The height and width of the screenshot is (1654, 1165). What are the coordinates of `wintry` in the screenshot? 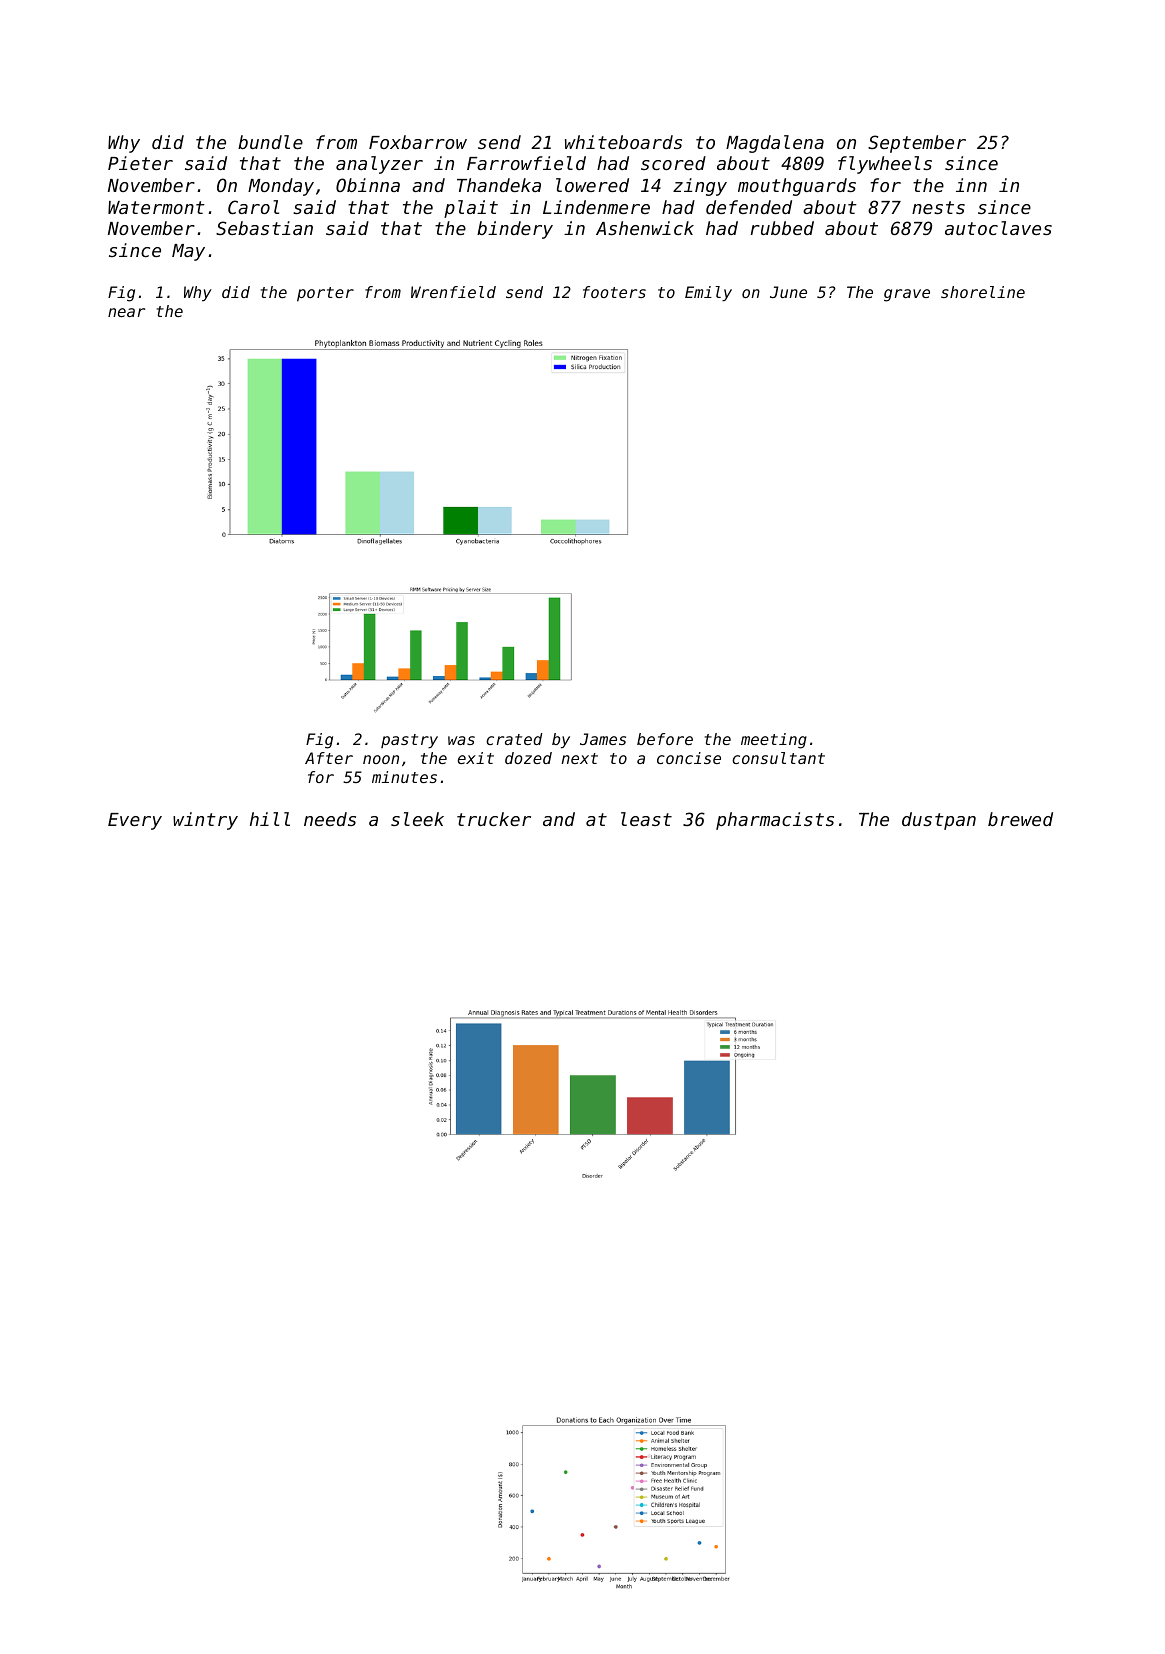 It's located at (205, 821).
